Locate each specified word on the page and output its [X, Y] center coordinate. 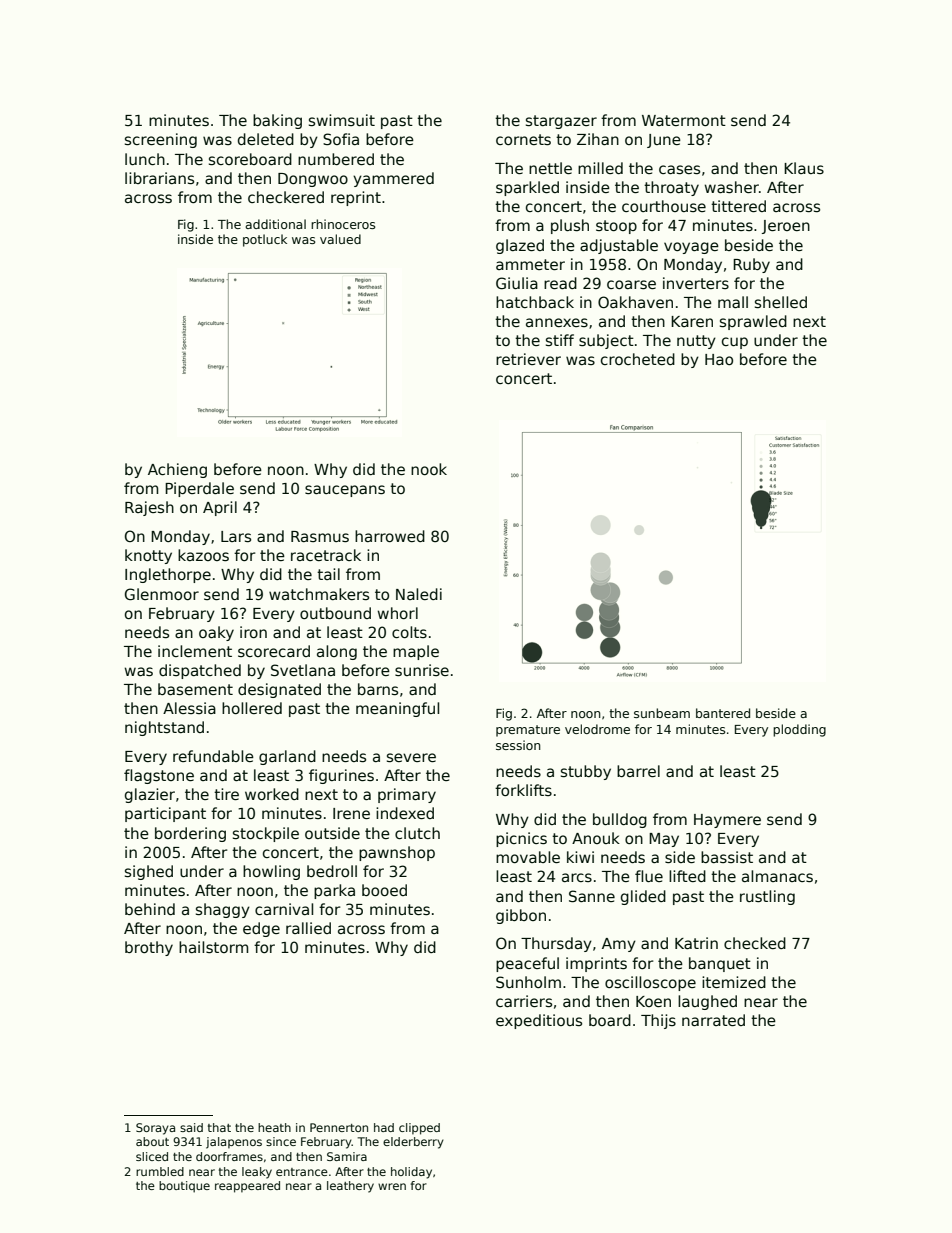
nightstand [164, 728]
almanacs [777, 876]
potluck [265, 240]
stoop [616, 227]
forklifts [523, 790]
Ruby [751, 265]
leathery [350, 1187]
